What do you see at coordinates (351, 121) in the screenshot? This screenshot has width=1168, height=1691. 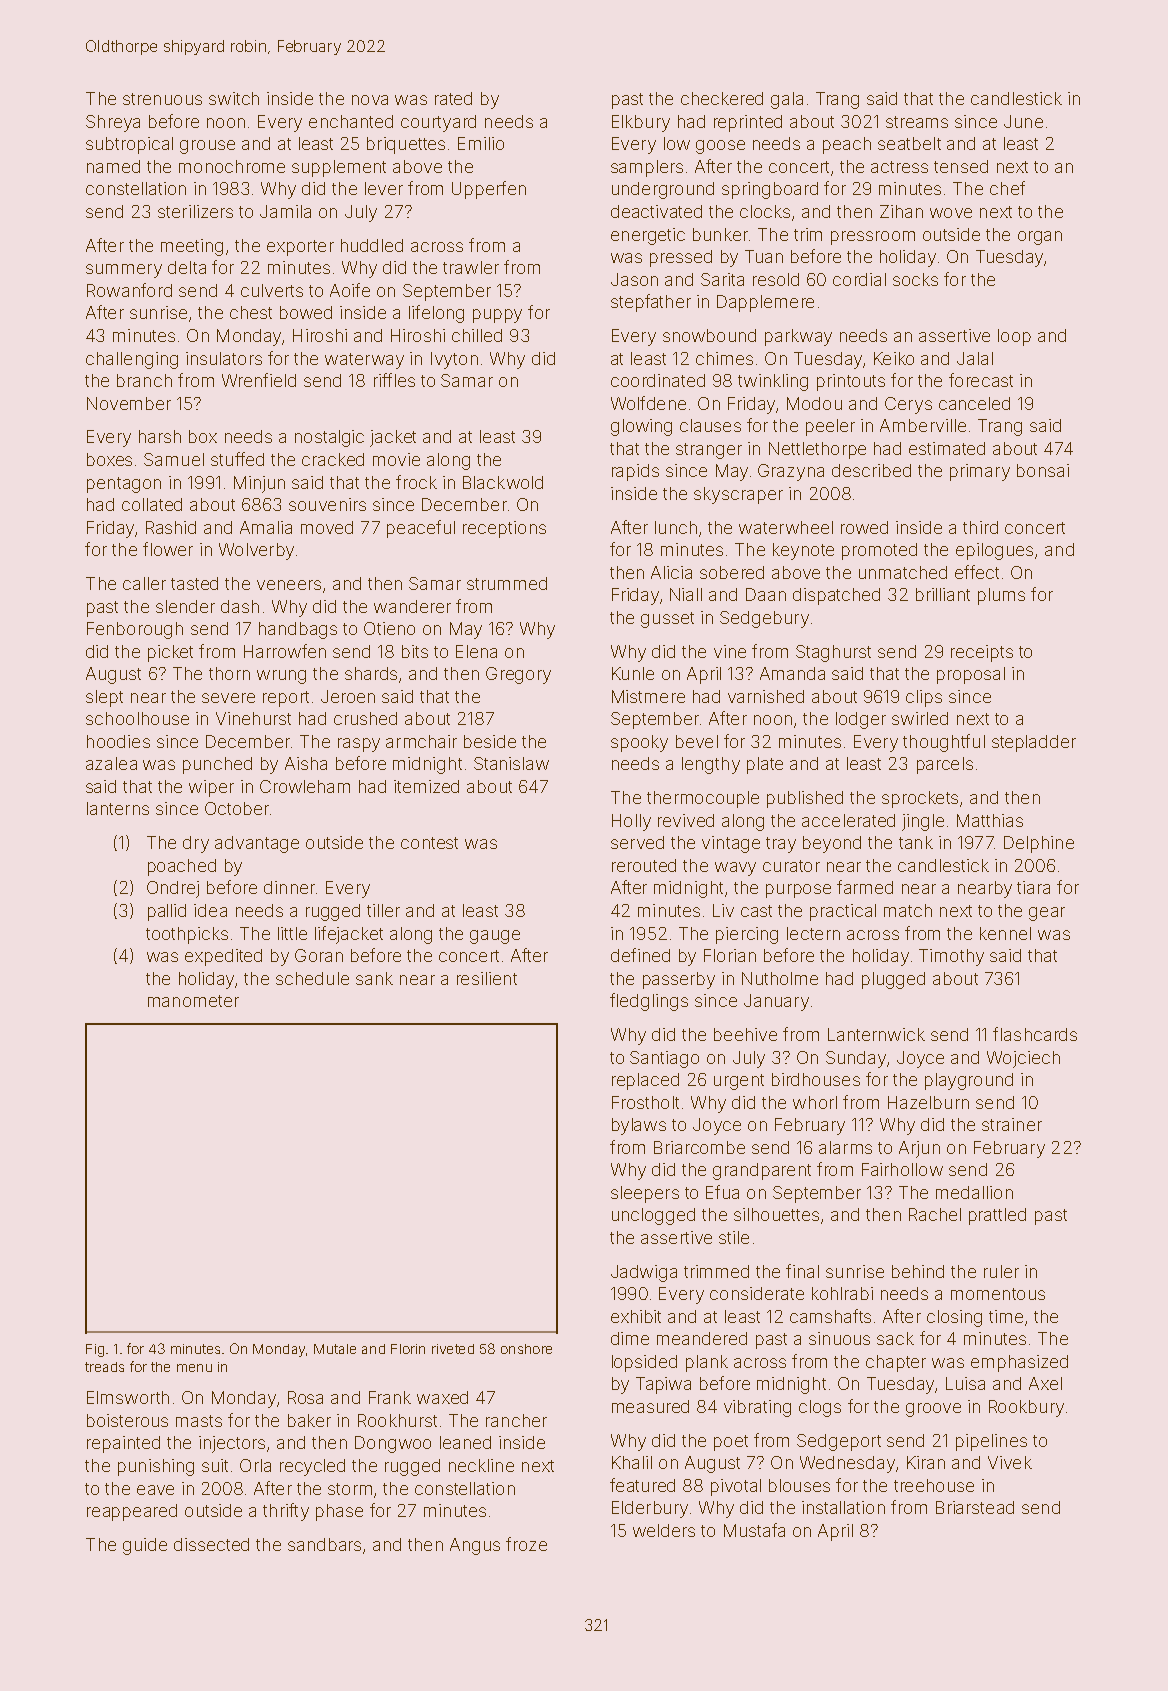 I see `enchanted` at bounding box center [351, 121].
